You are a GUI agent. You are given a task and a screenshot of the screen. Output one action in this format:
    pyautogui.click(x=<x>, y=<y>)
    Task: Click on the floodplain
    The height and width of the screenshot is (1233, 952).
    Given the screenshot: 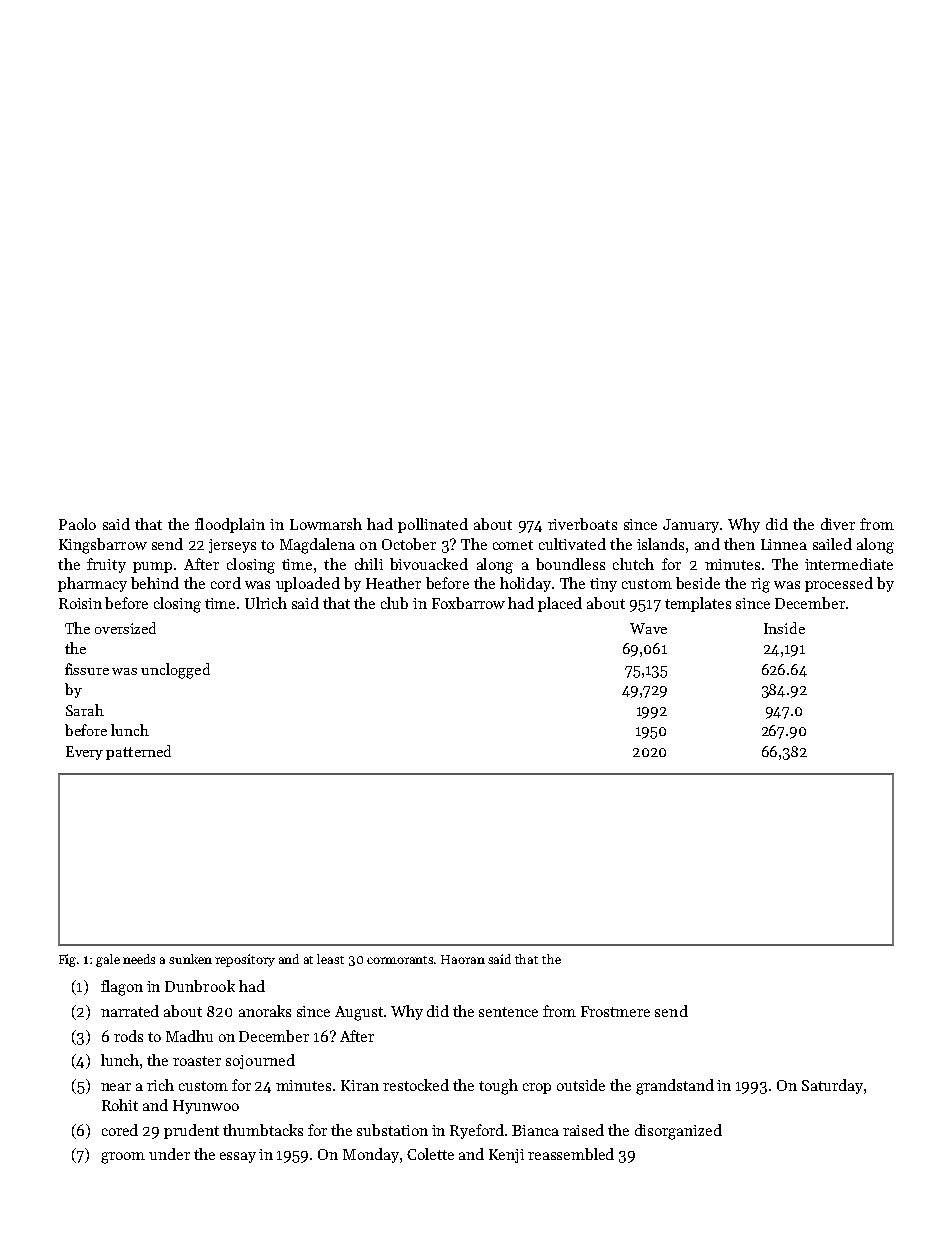 What is the action you would take?
    pyautogui.click(x=230, y=525)
